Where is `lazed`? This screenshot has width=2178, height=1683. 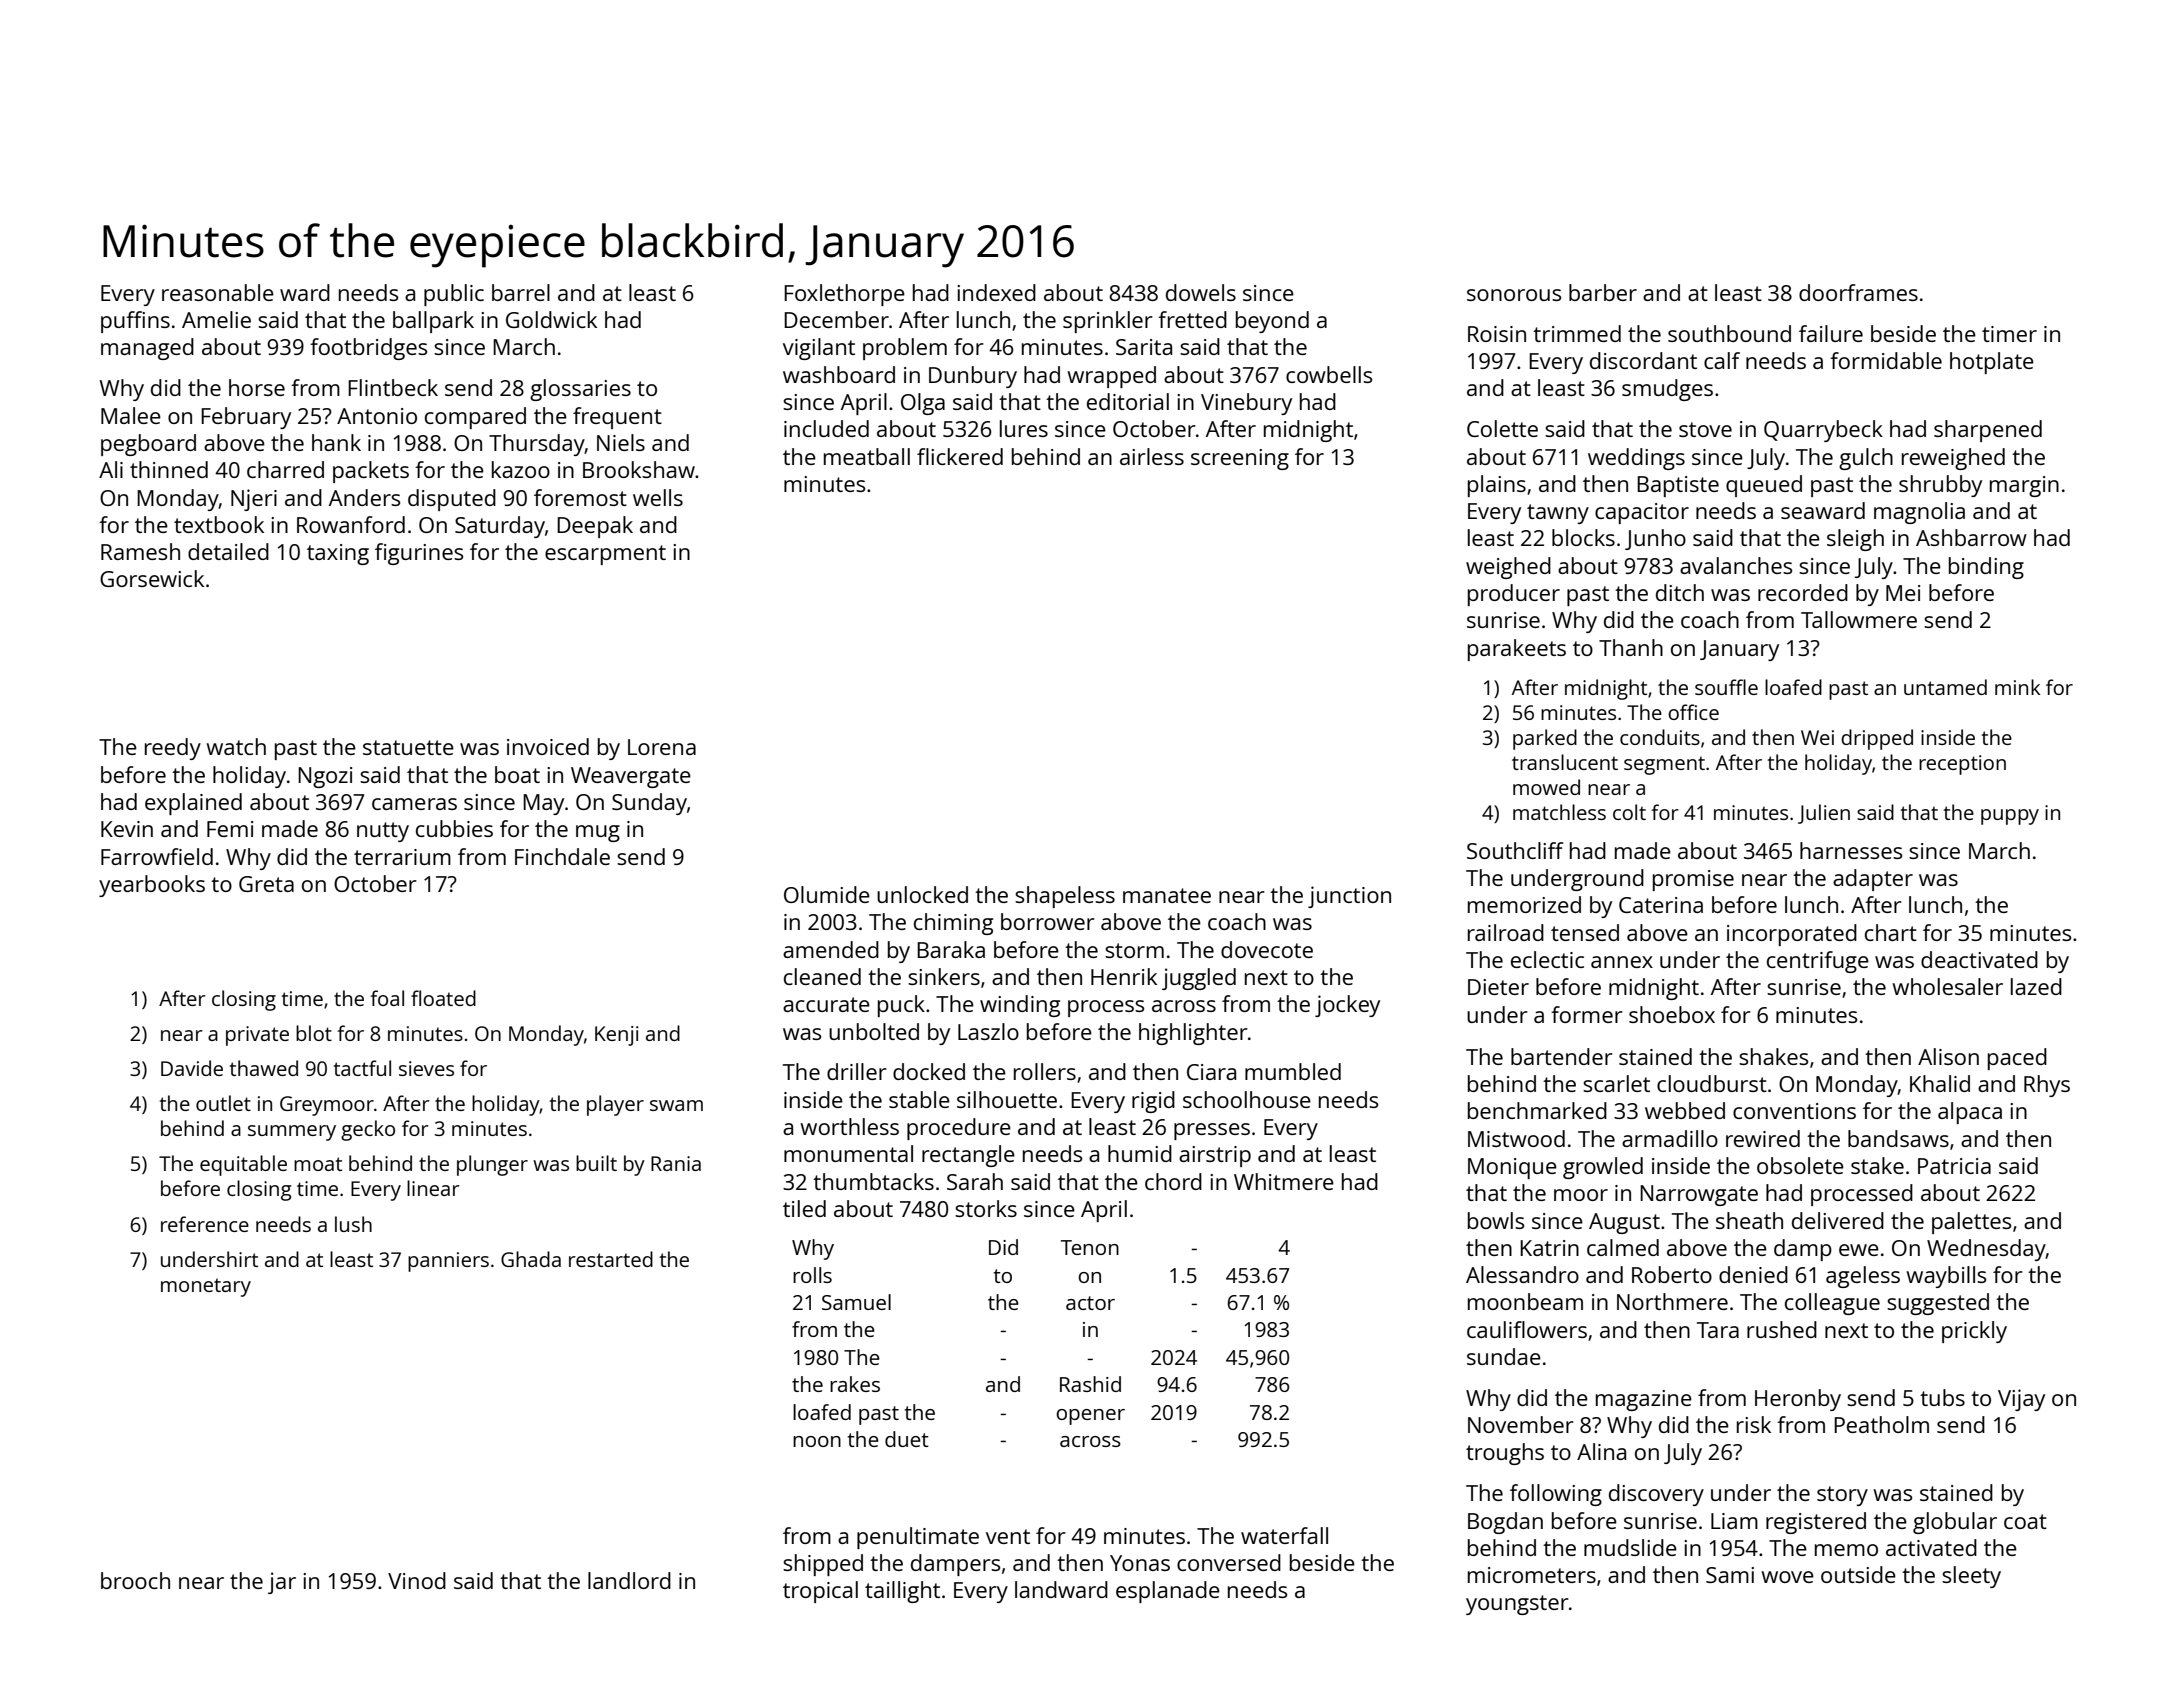 lazed is located at coordinates (2036, 986).
